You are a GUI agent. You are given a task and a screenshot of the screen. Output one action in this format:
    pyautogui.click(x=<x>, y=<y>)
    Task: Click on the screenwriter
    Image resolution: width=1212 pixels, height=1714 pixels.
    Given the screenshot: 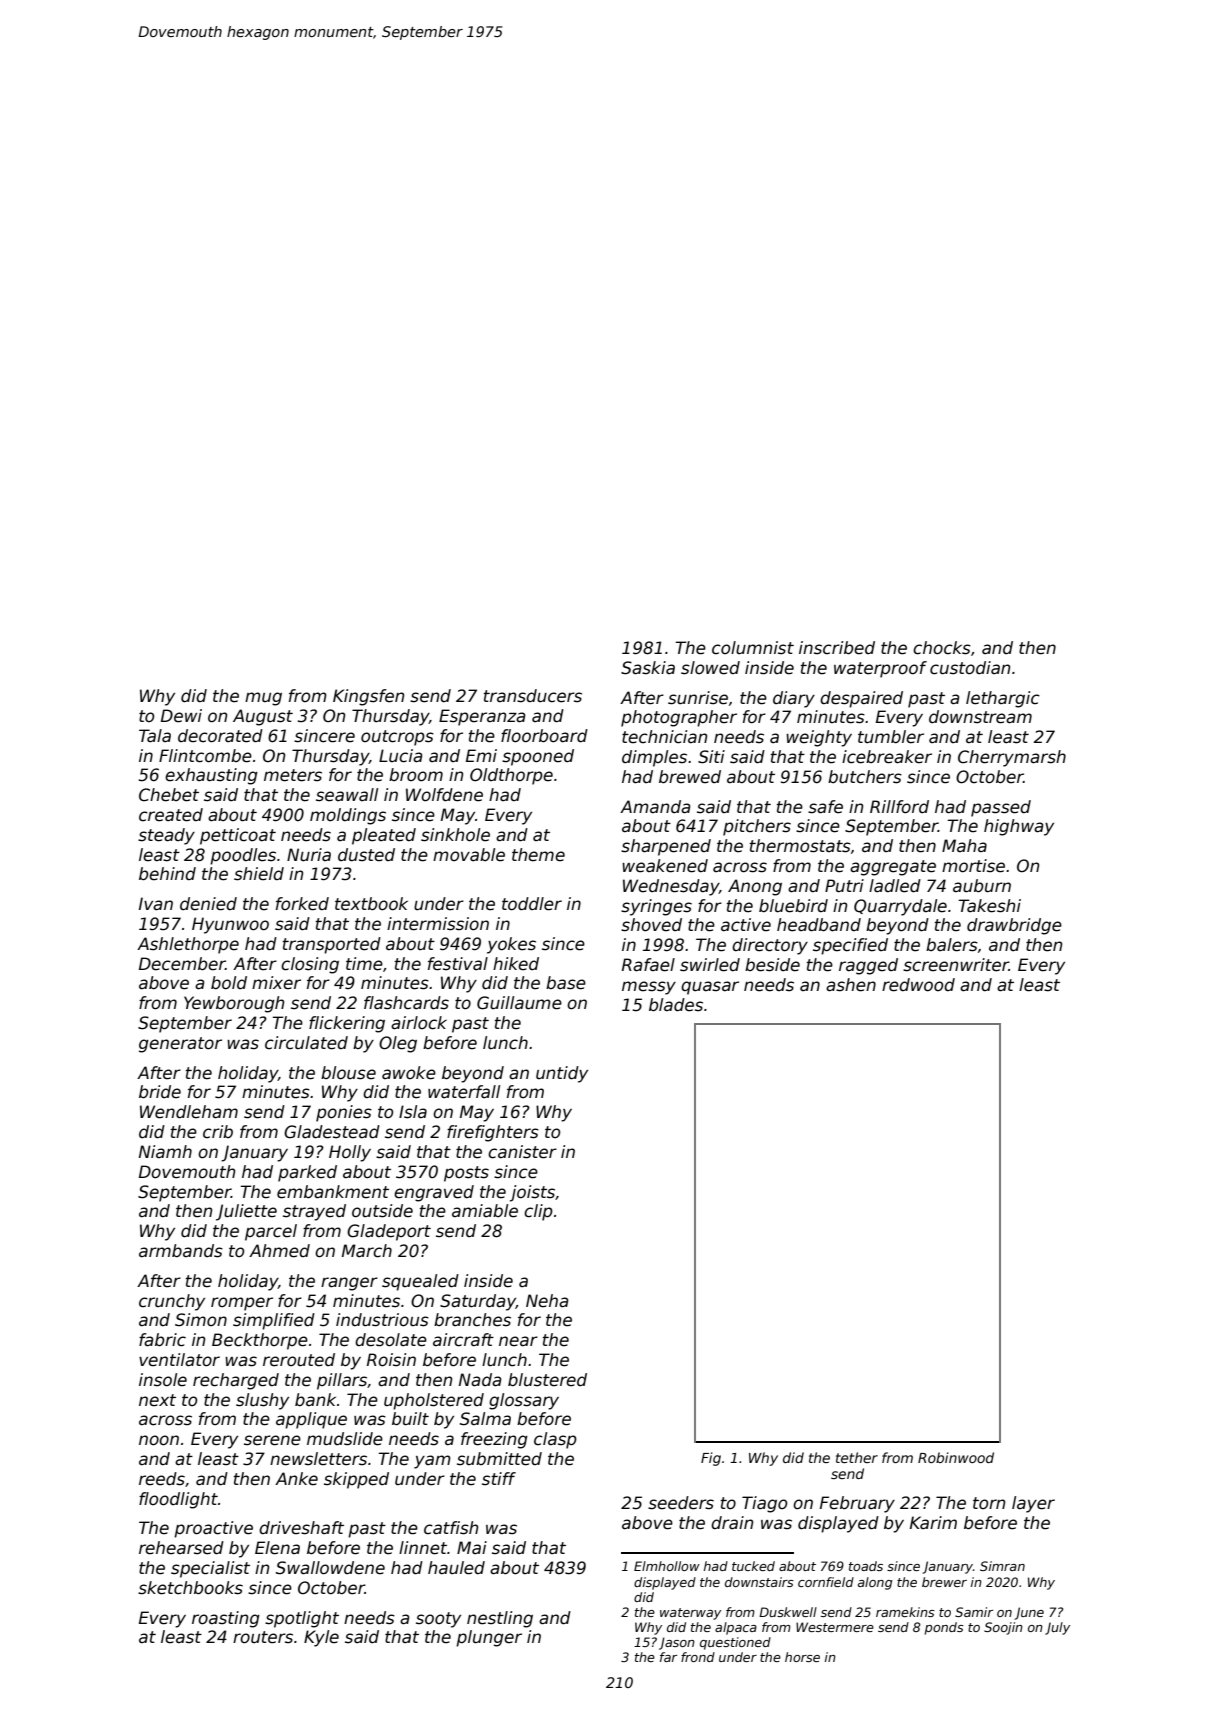 What is the action you would take?
    pyautogui.click(x=956, y=965)
